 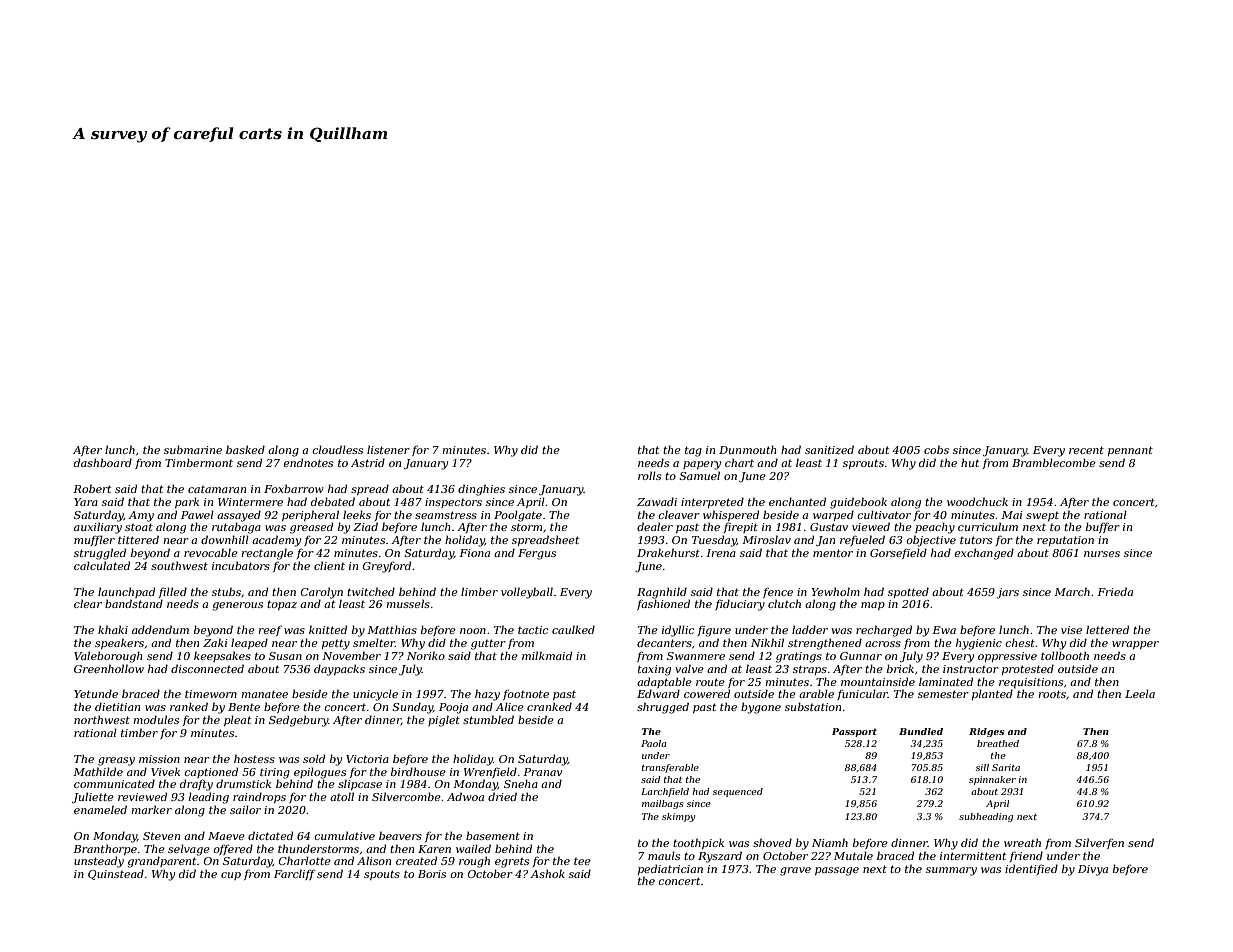 What do you see at coordinates (992, 780) in the screenshot?
I see `spinnaker` at bounding box center [992, 780].
